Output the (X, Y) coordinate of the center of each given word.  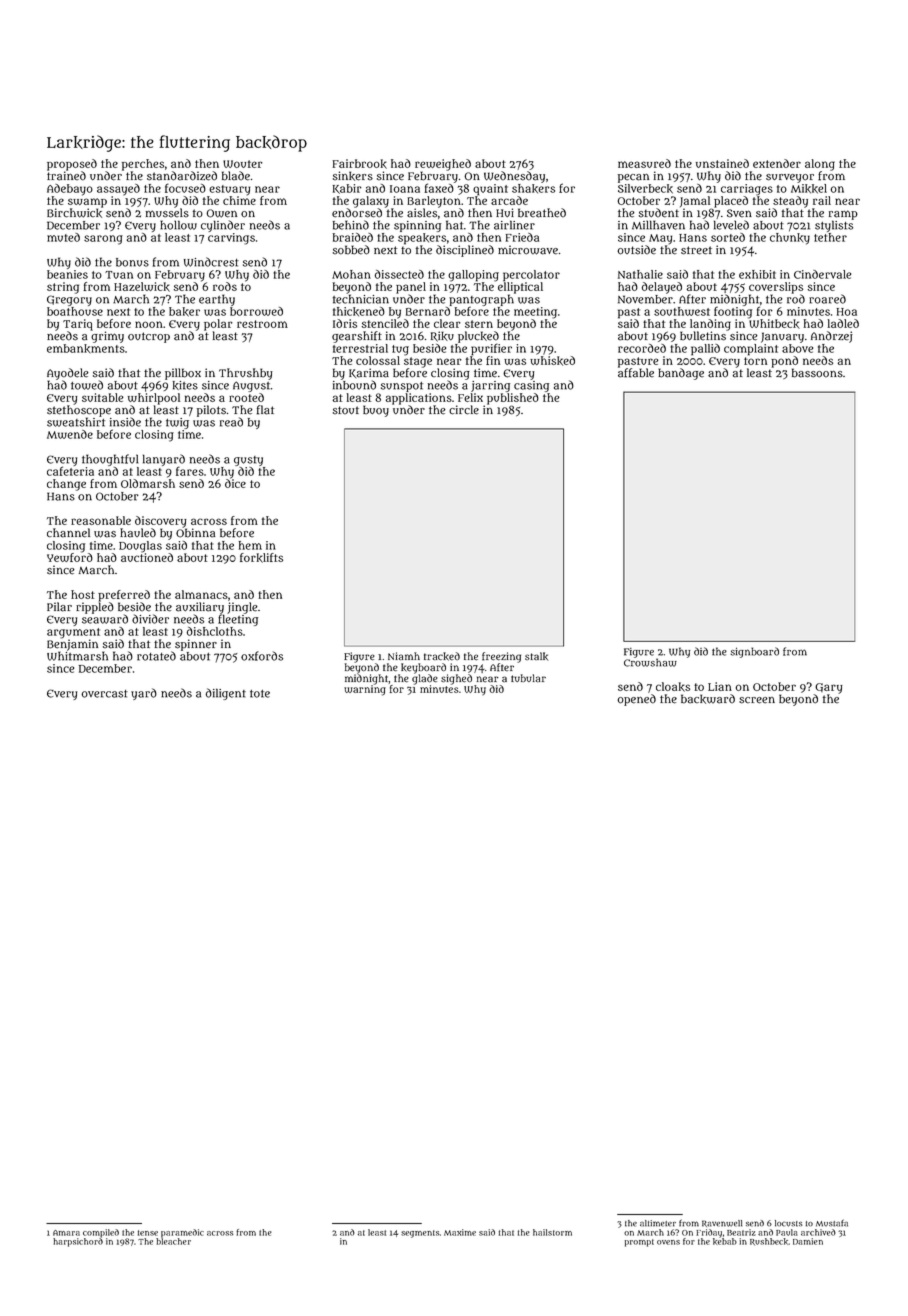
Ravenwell (722, 1223)
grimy (107, 337)
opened (637, 700)
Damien (808, 1241)
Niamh (404, 656)
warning (365, 690)
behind (351, 225)
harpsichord (78, 1242)
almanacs (201, 594)
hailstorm (552, 1232)
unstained (722, 163)
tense (148, 1233)
